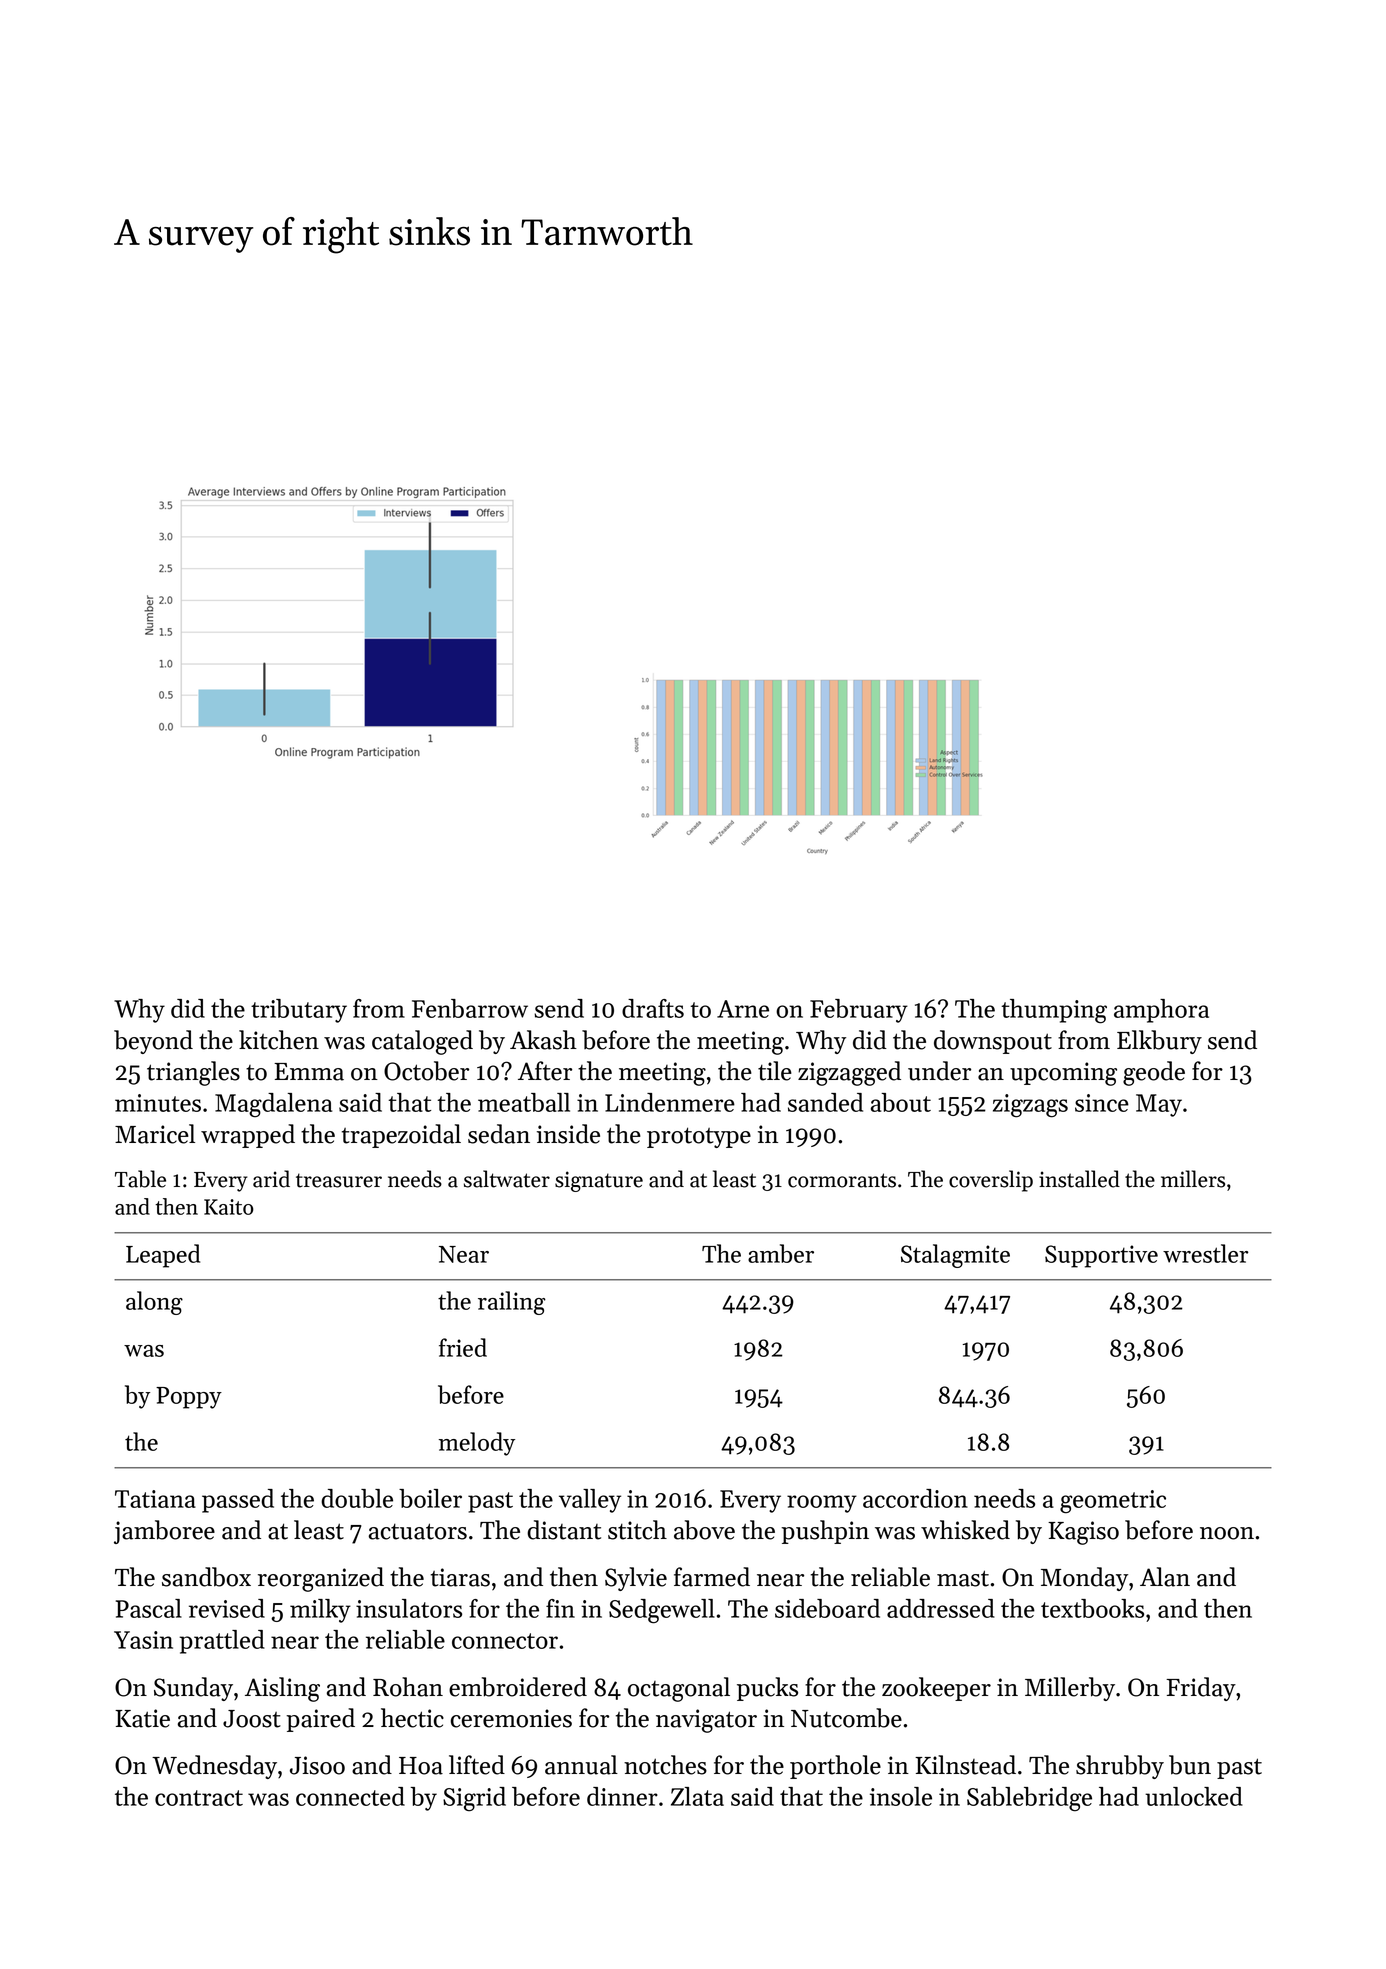 The height and width of the screenshot is (1969, 1386). Describe the element at coordinates (154, 1303) in the screenshot. I see `along` at that location.
